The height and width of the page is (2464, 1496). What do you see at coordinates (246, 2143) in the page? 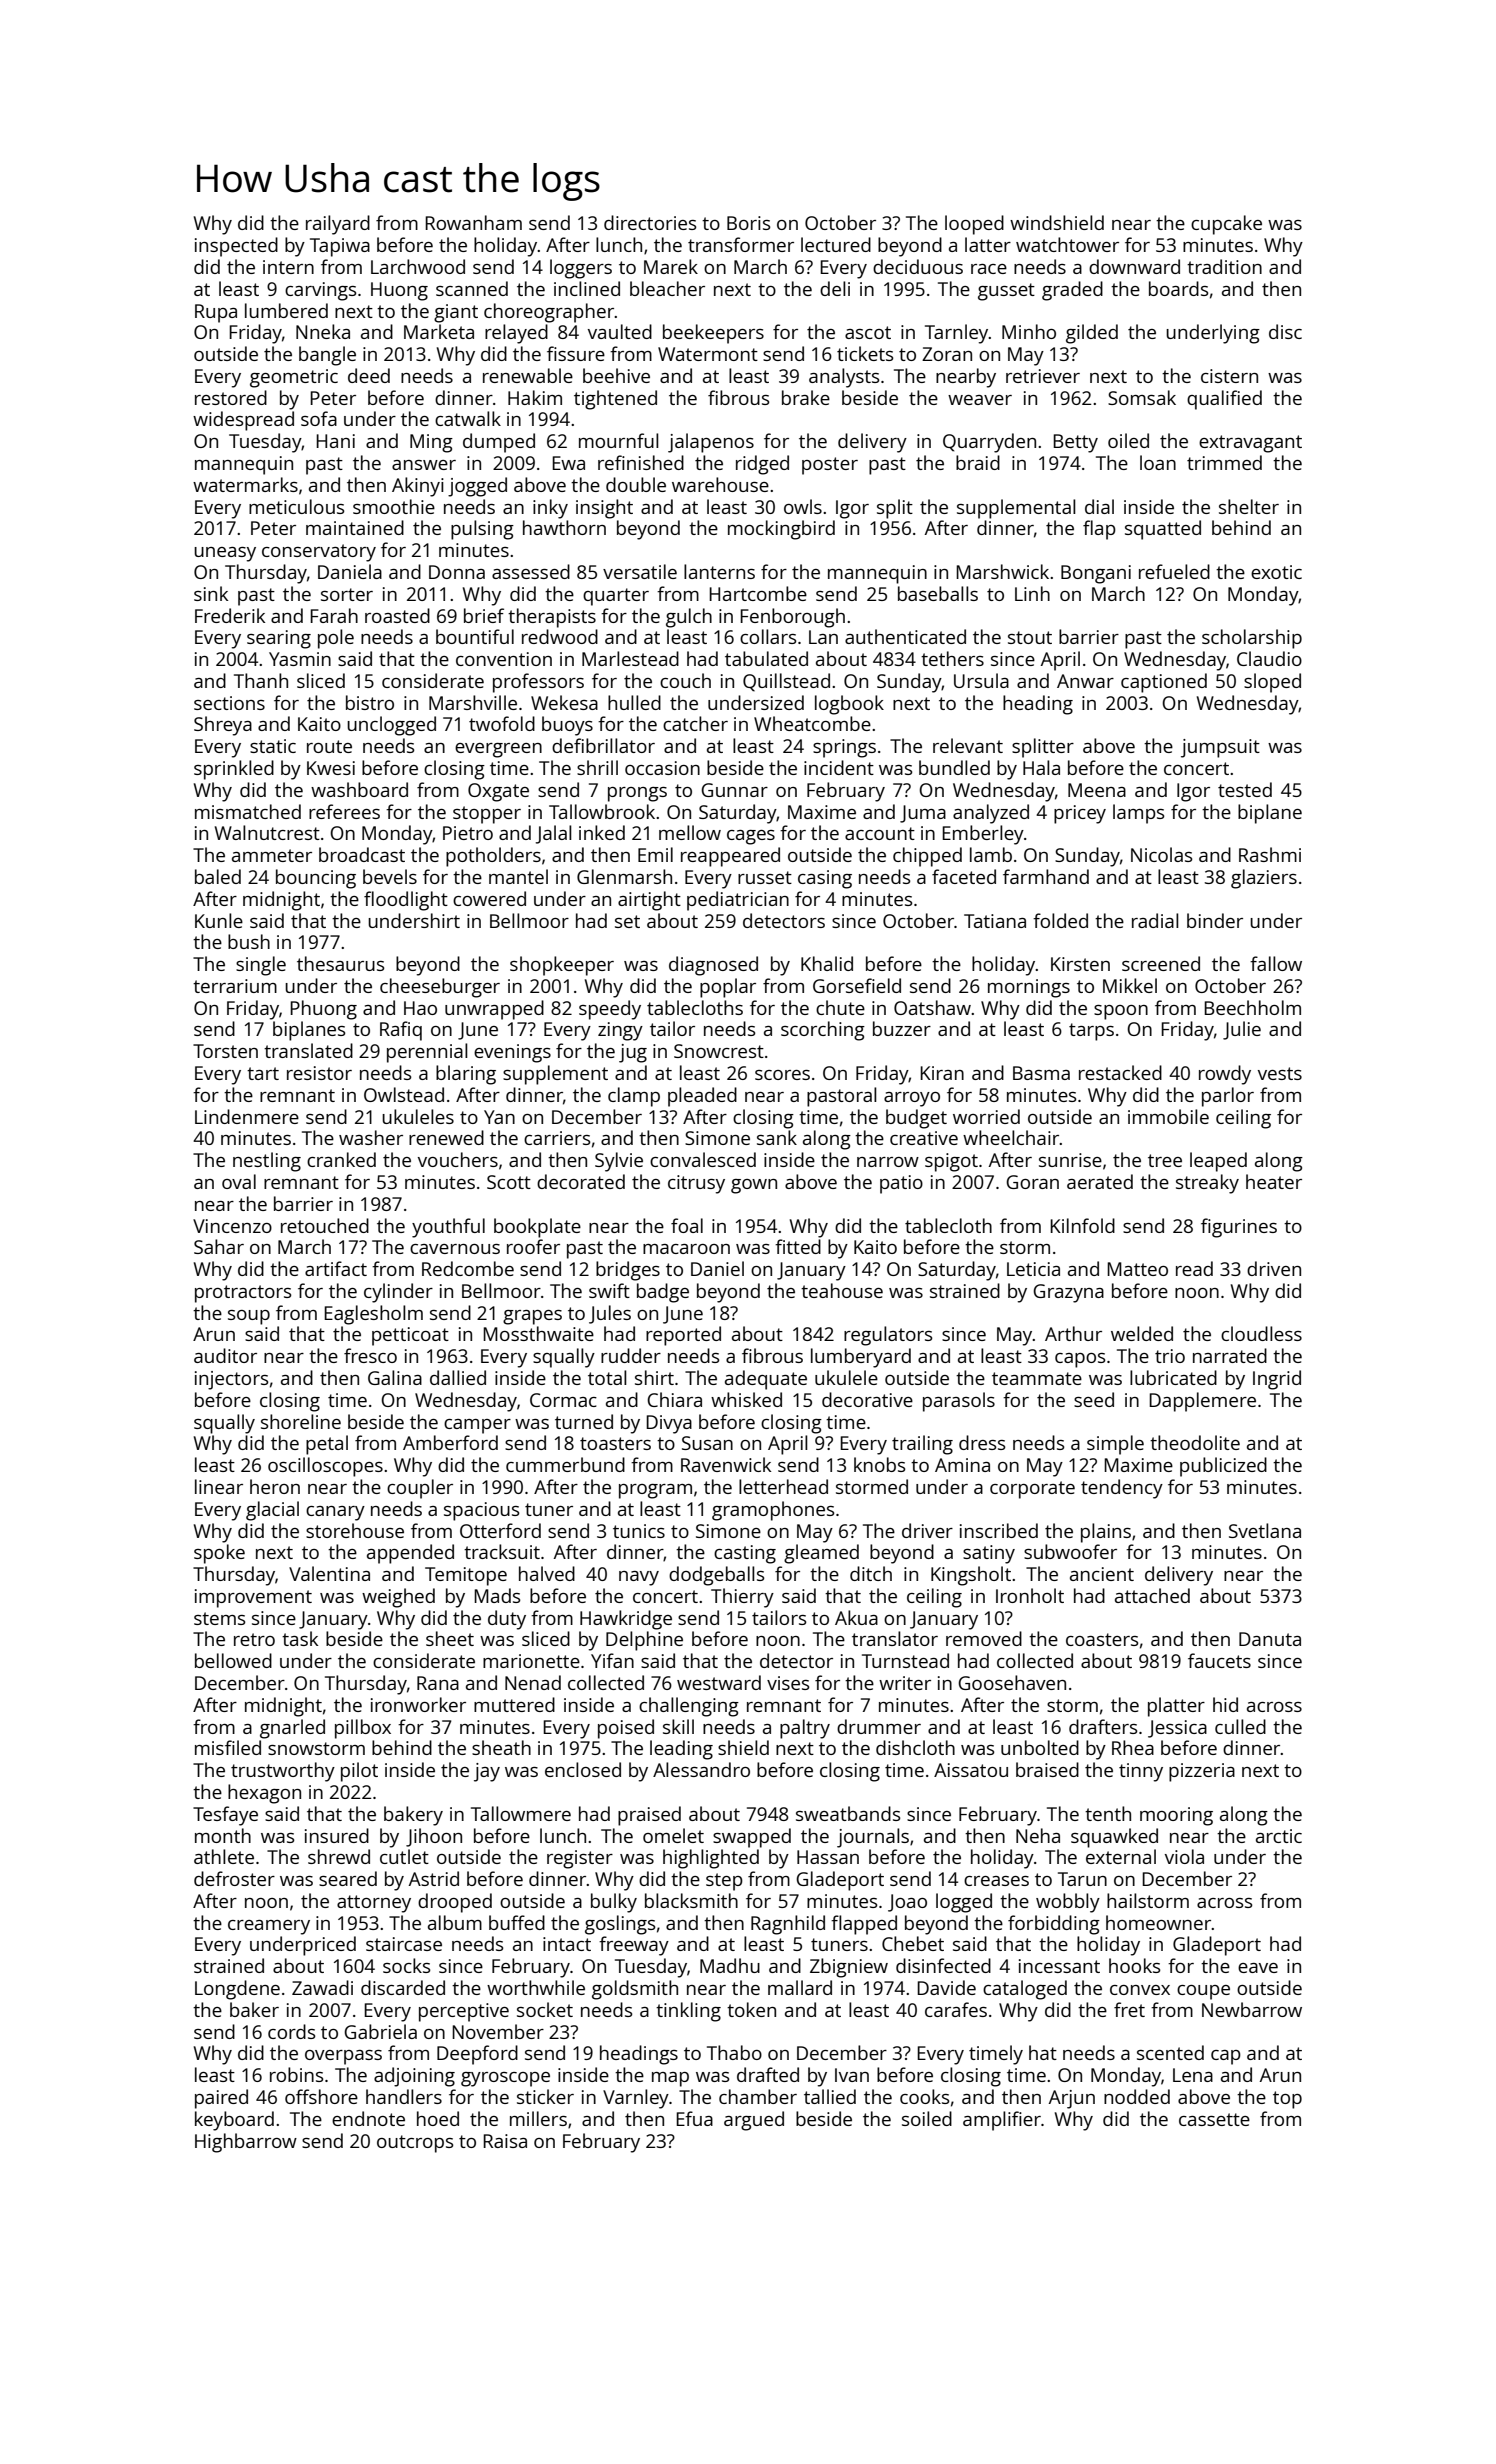
I see `Highbarrow` at bounding box center [246, 2143].
